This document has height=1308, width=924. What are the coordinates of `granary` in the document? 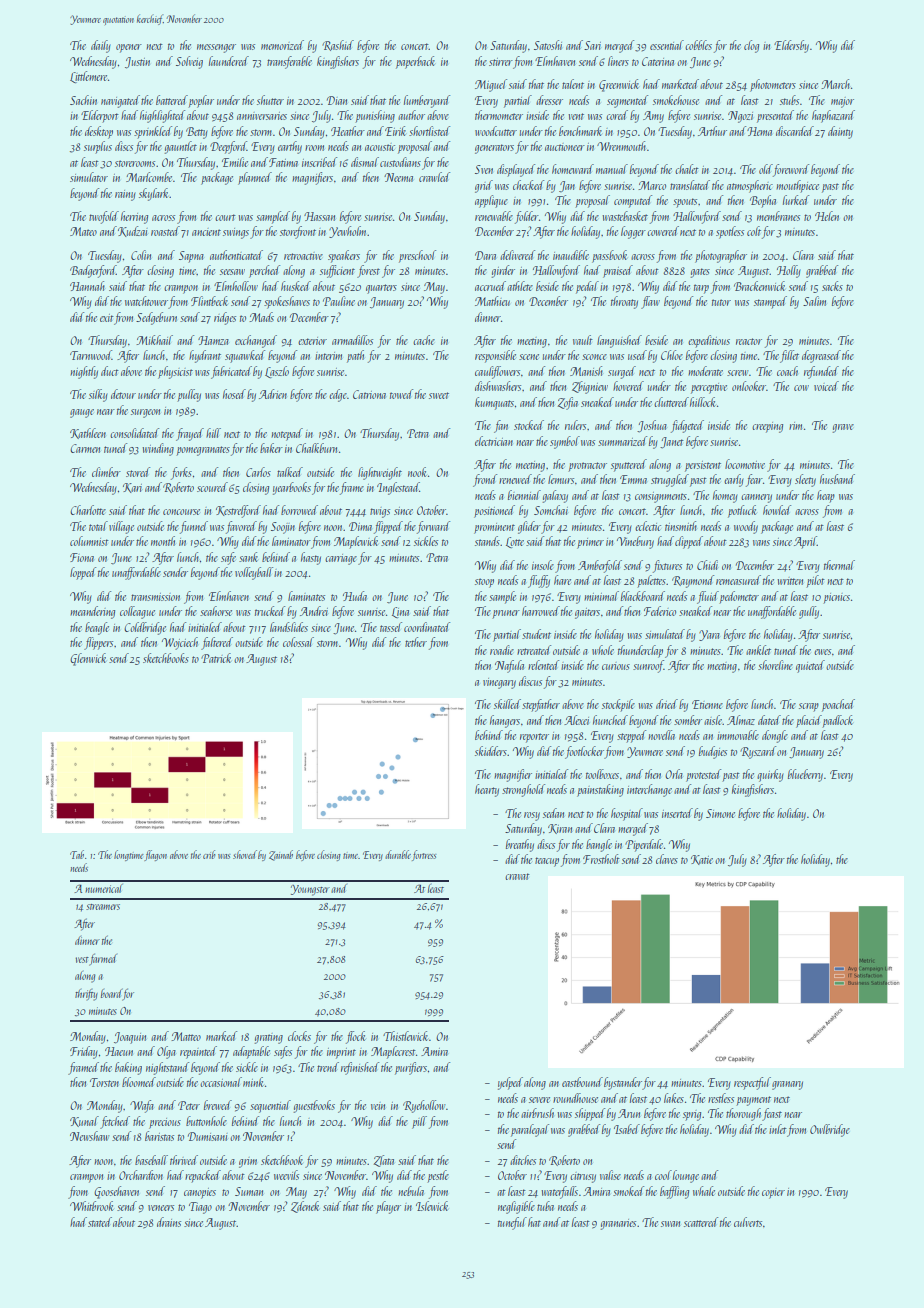 It's located at (787, 1085).
